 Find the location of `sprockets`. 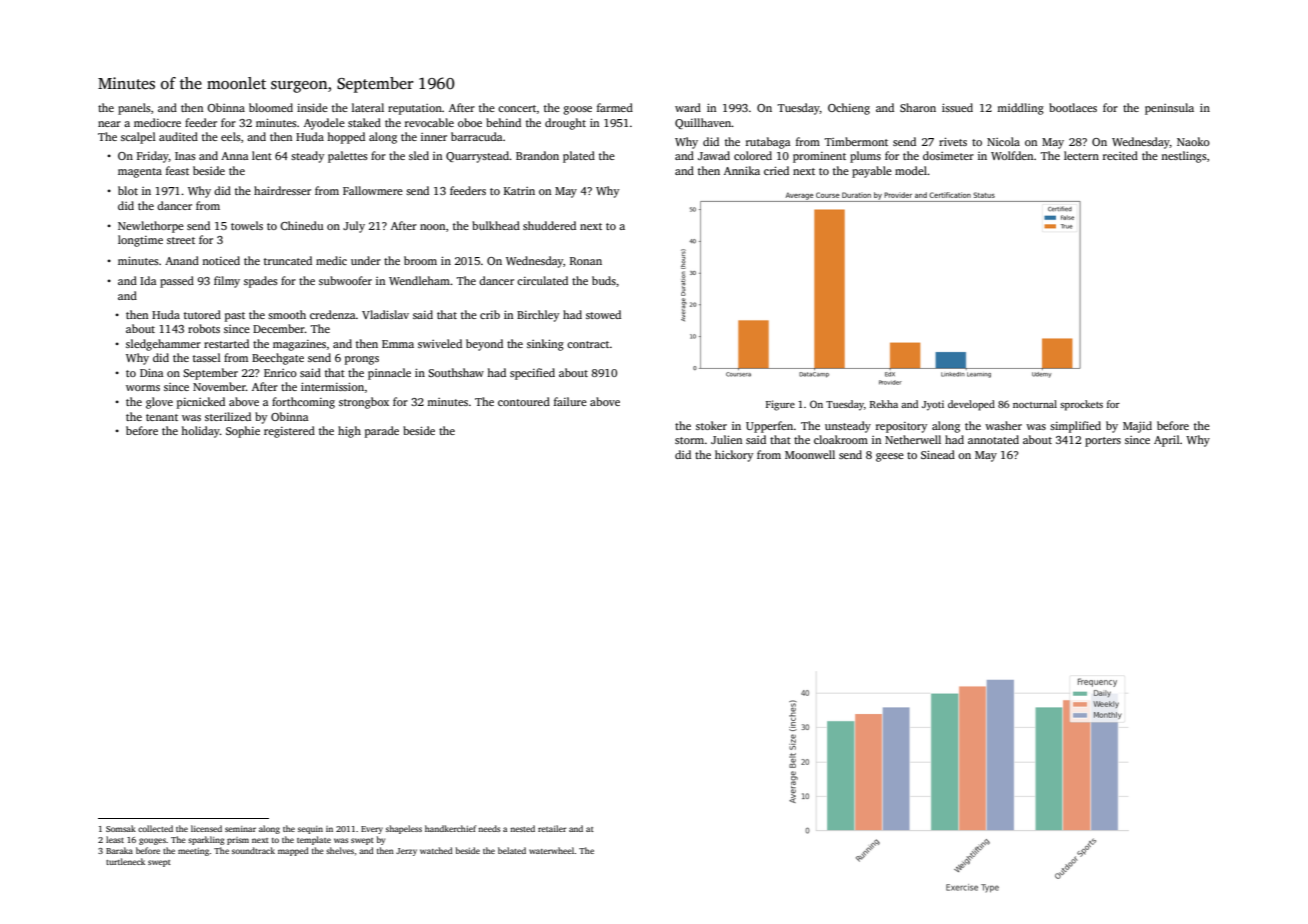

sprockets is located at coordinates (1081, 405).
